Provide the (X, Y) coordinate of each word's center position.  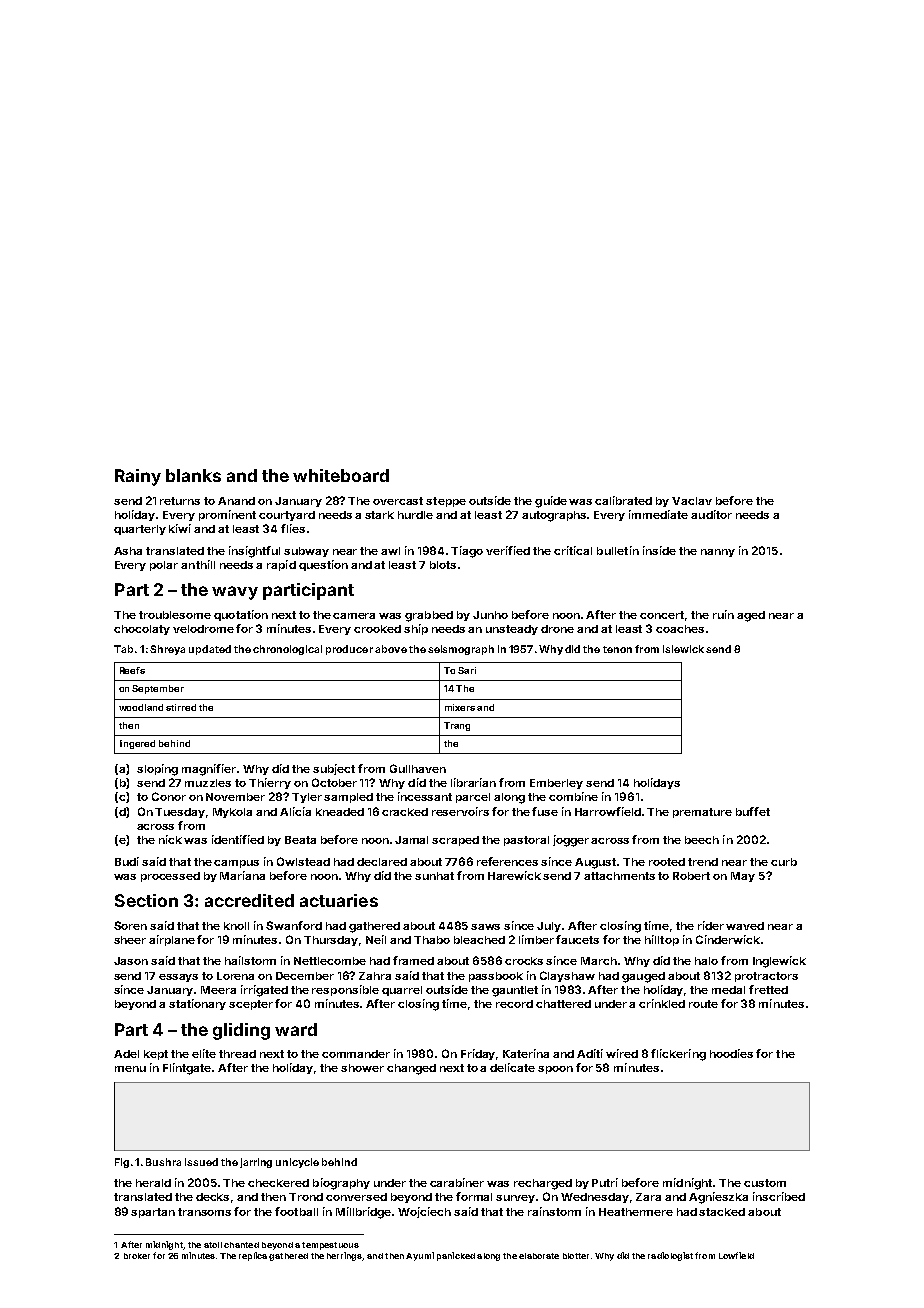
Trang (457, 726)
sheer (130, 940)
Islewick (683, 649)
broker (137, 1256)
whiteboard (341, 475)
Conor (169, 796)
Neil (376, 939)
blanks (193, 475)
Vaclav (692, 501)
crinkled (662, 1003)
